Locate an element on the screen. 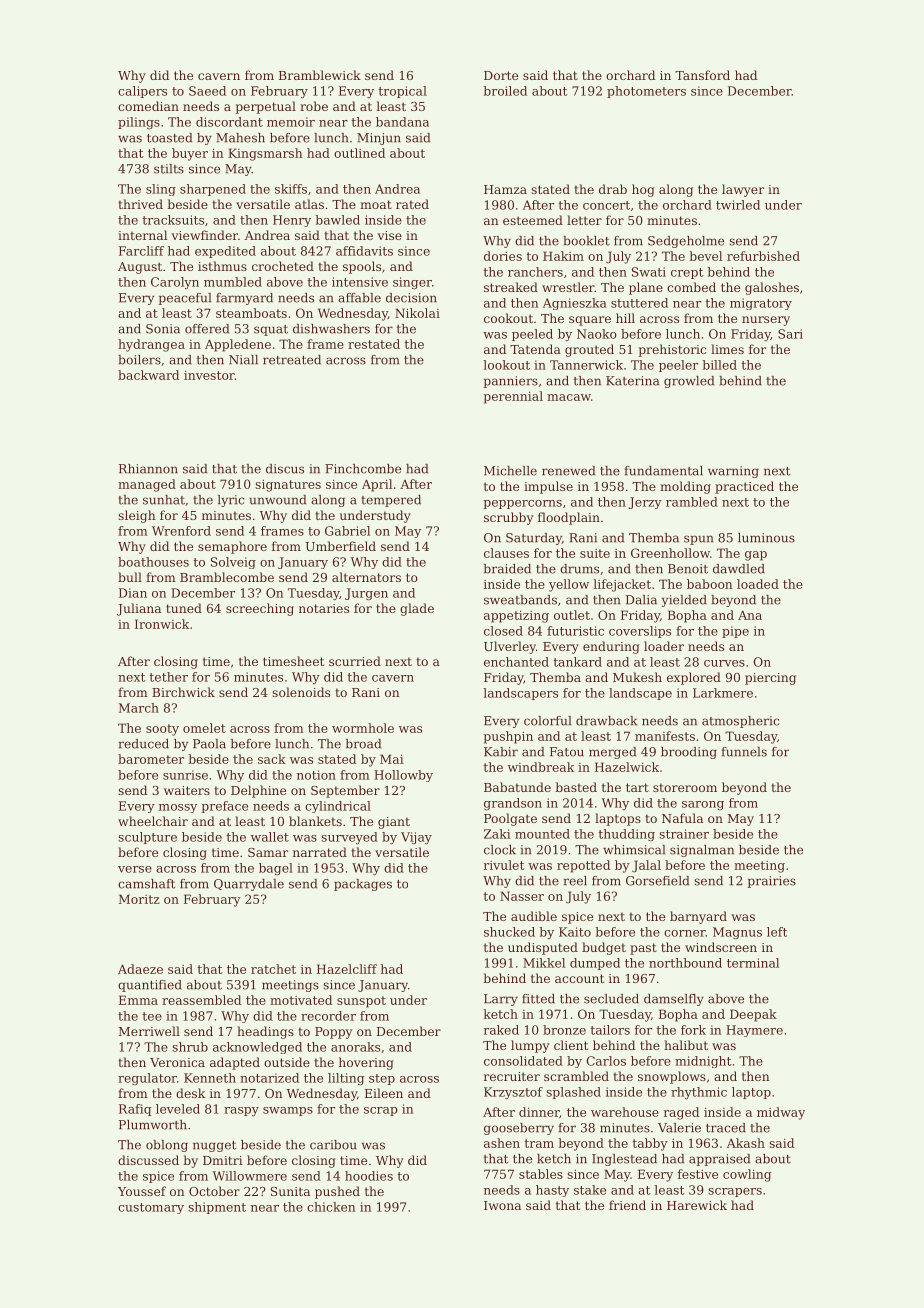  Saeed is located at coordinates (207, 91).
